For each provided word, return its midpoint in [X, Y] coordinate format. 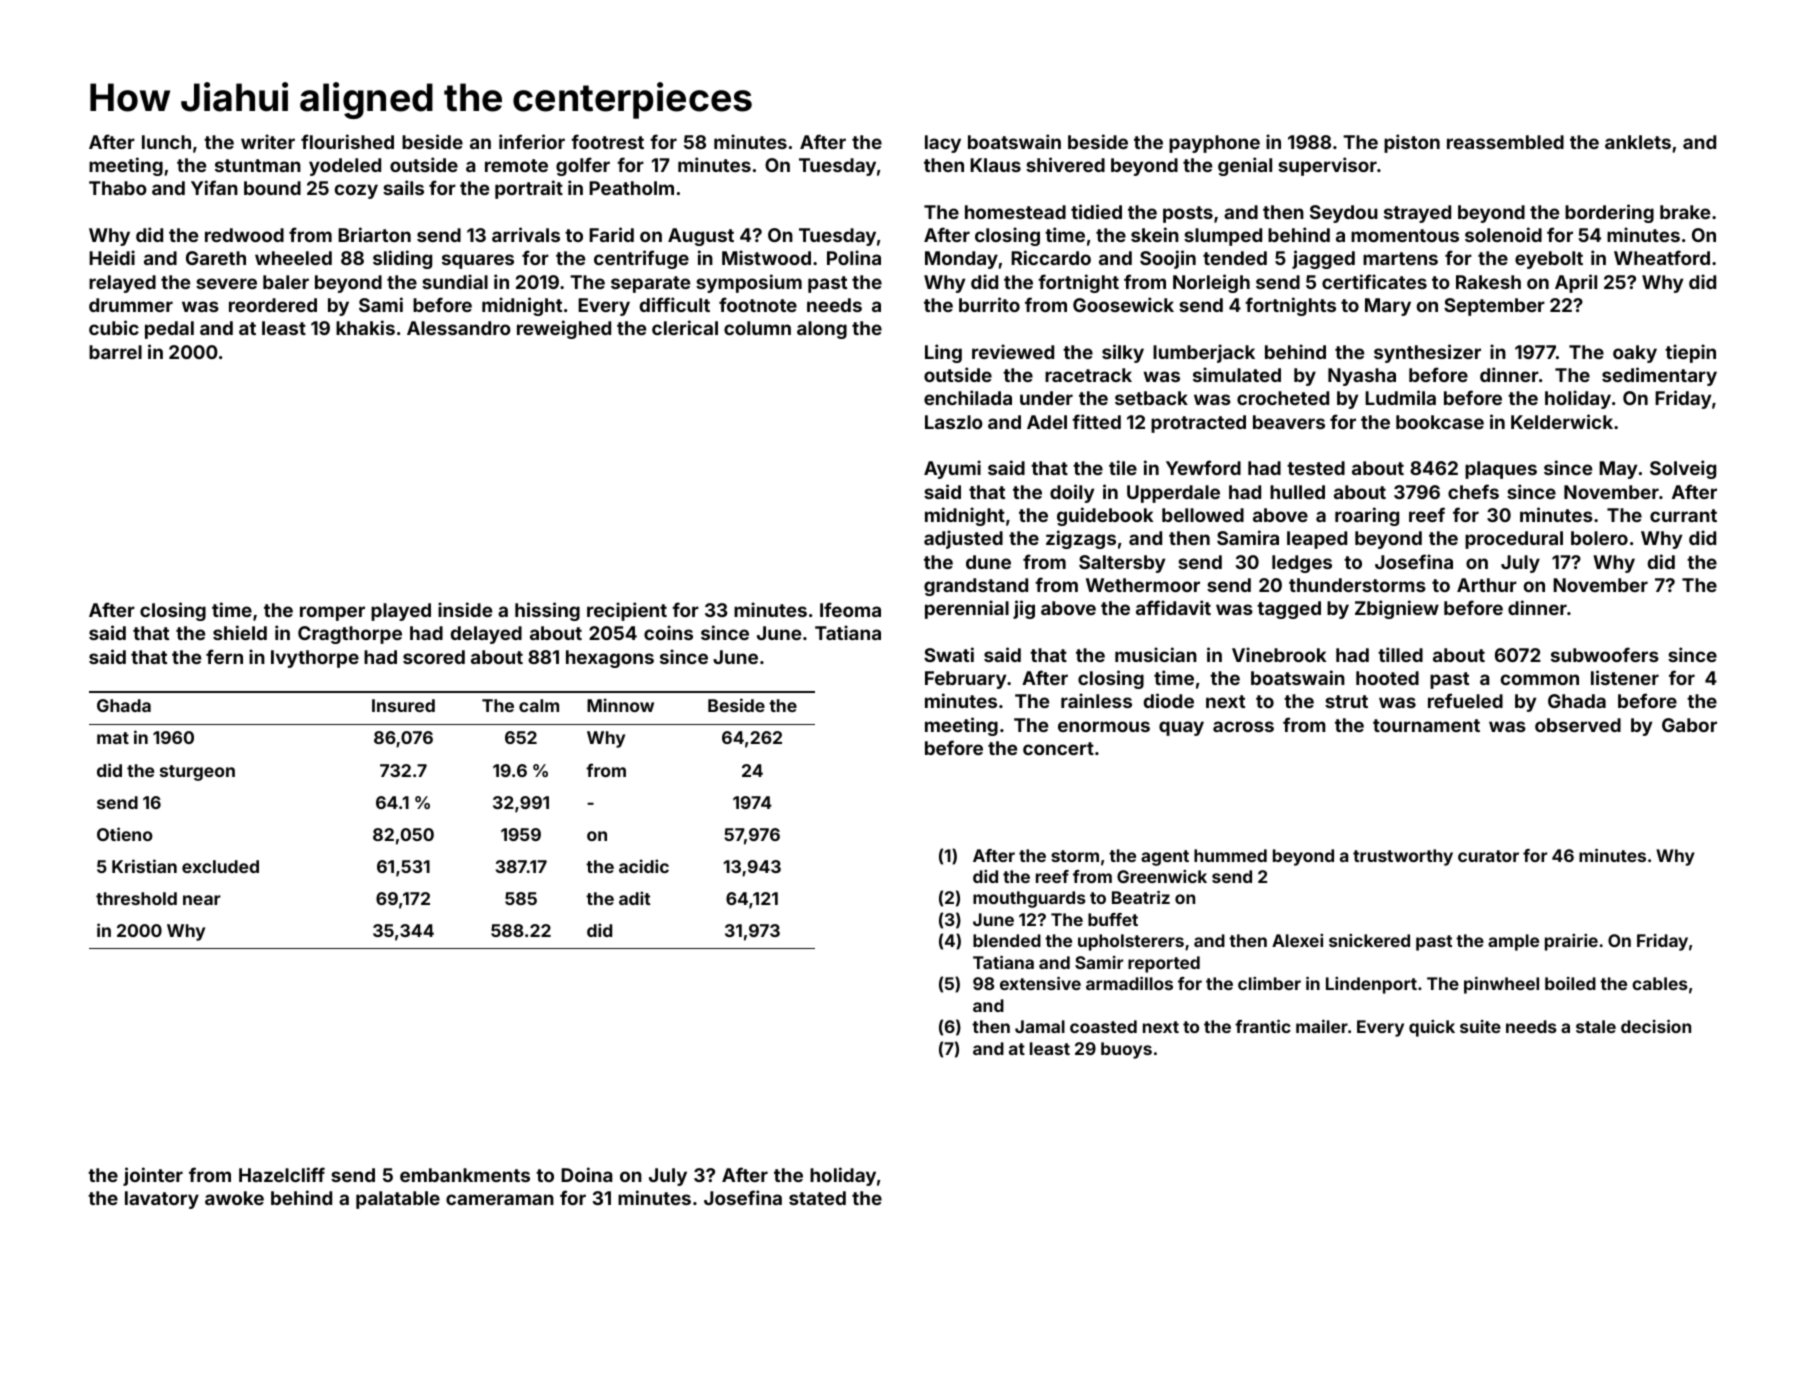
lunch [166, 142]
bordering [1609, 213]
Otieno [125, 834]
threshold [136, 898]
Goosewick [1123, 304]
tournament [1426, 725]
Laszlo [954, 422]
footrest [607, 141]
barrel [115, 352]
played [401, 612]
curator [1488, 856]
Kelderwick [1562, 421]
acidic [644, 866]
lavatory [162, 1200]
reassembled [1505, 142]
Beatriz [1141, 897]
